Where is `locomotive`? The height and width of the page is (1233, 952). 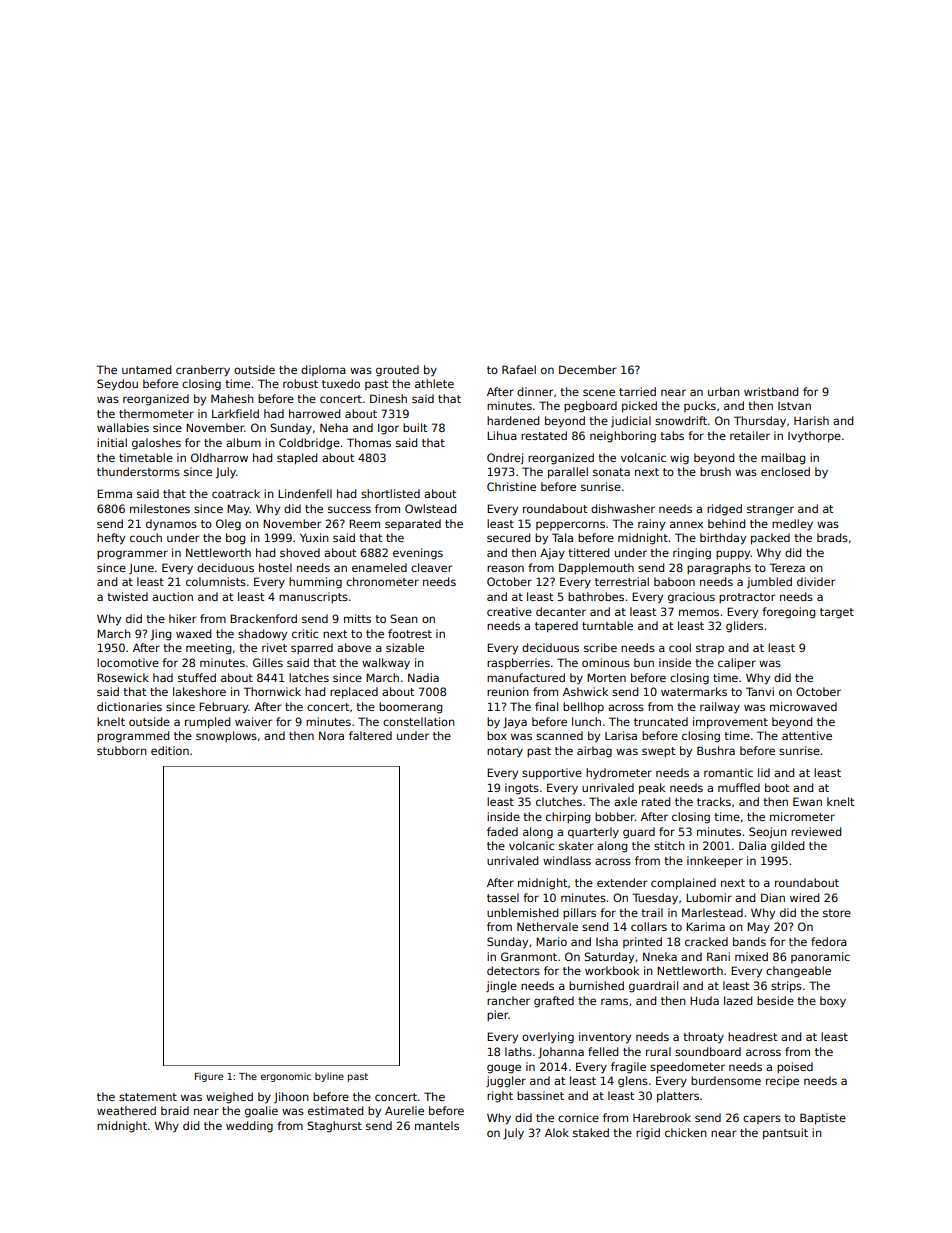 locomotive is located at coordinates (128, 662).
